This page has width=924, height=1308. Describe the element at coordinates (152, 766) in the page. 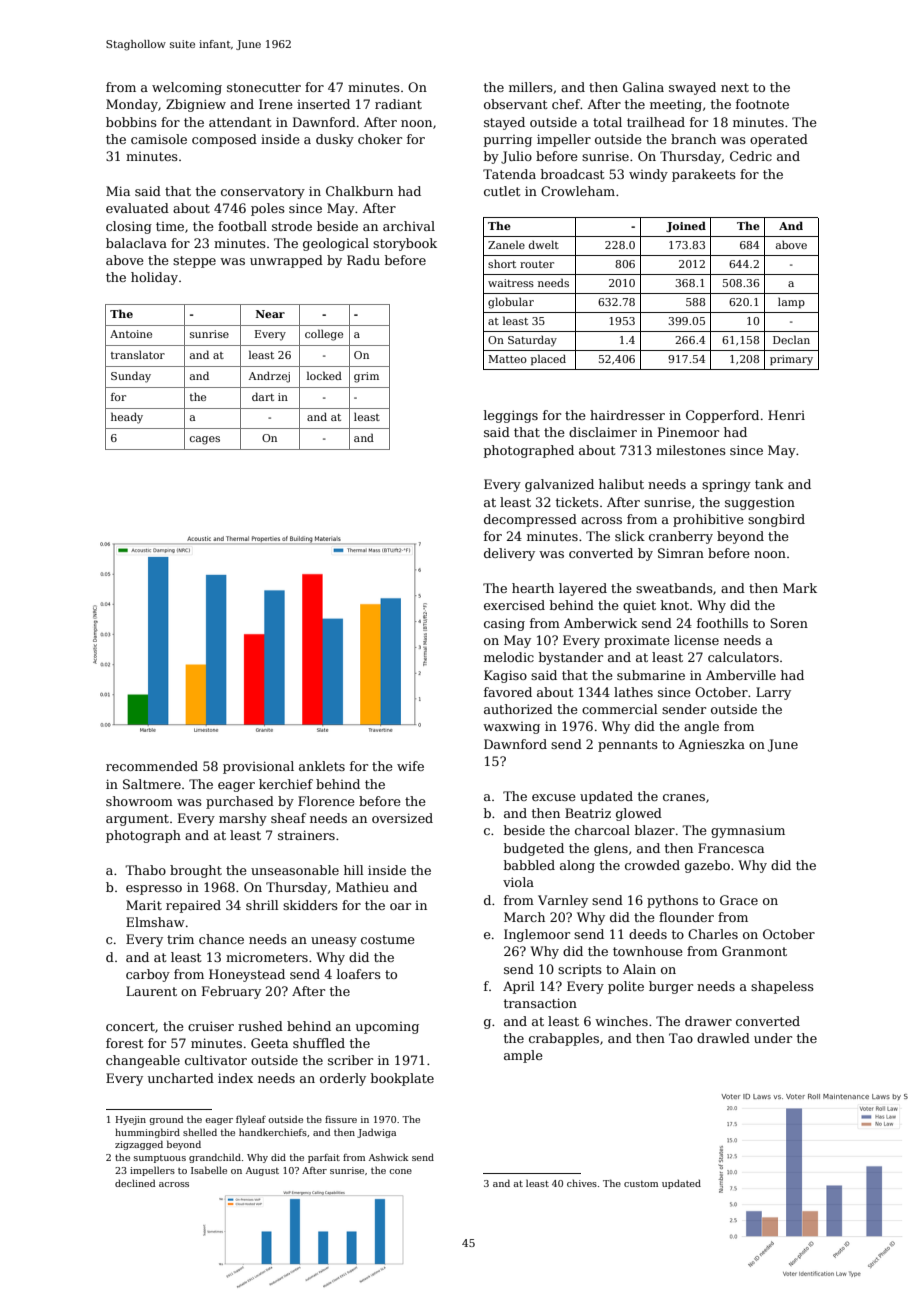

I see `recommended` at that location.
